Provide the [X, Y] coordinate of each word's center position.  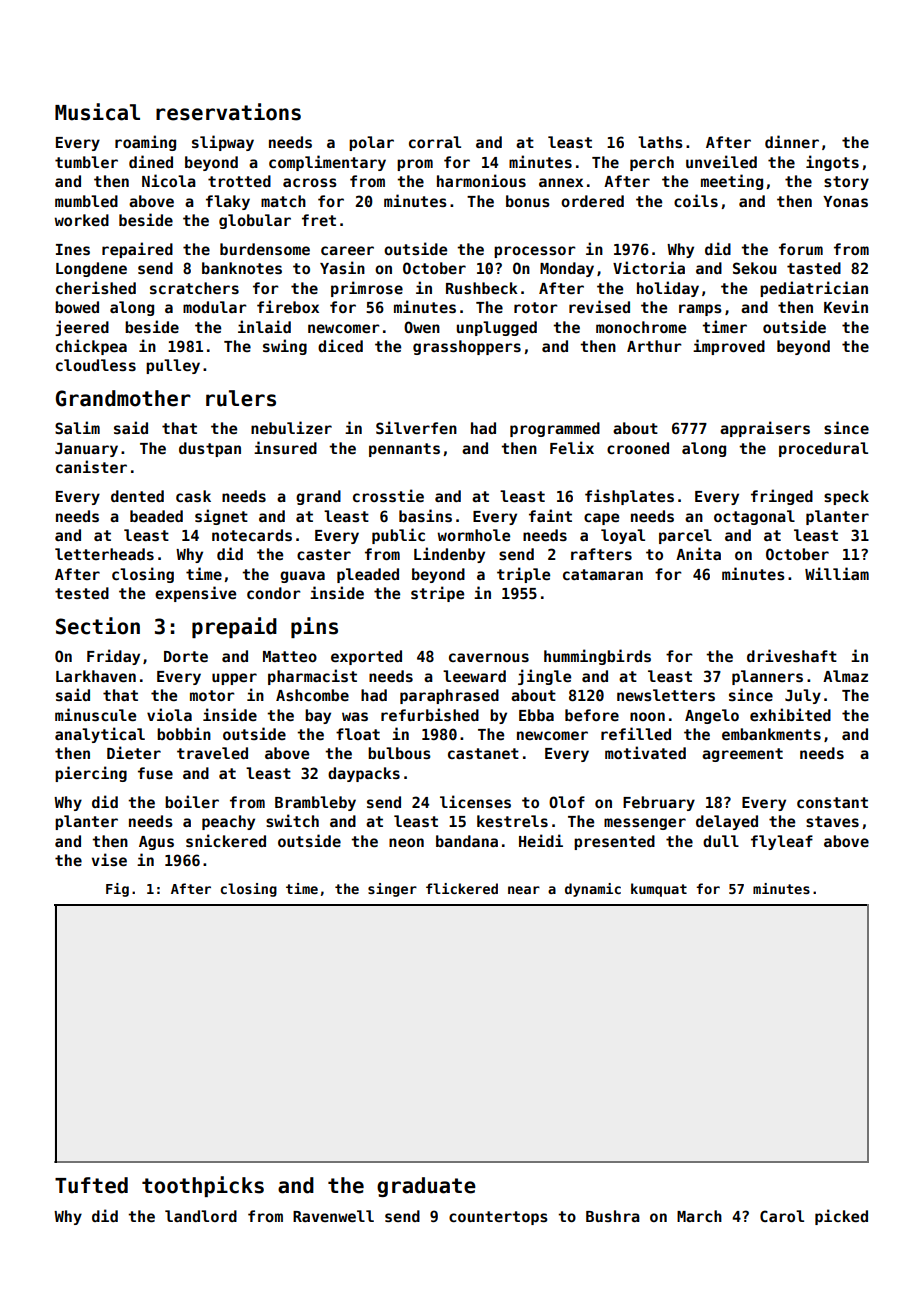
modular [215, 307]
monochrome [641, 327]
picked [841, 1217]
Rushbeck [482, 288]
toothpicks [203, 1186]
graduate [426, 1187]
